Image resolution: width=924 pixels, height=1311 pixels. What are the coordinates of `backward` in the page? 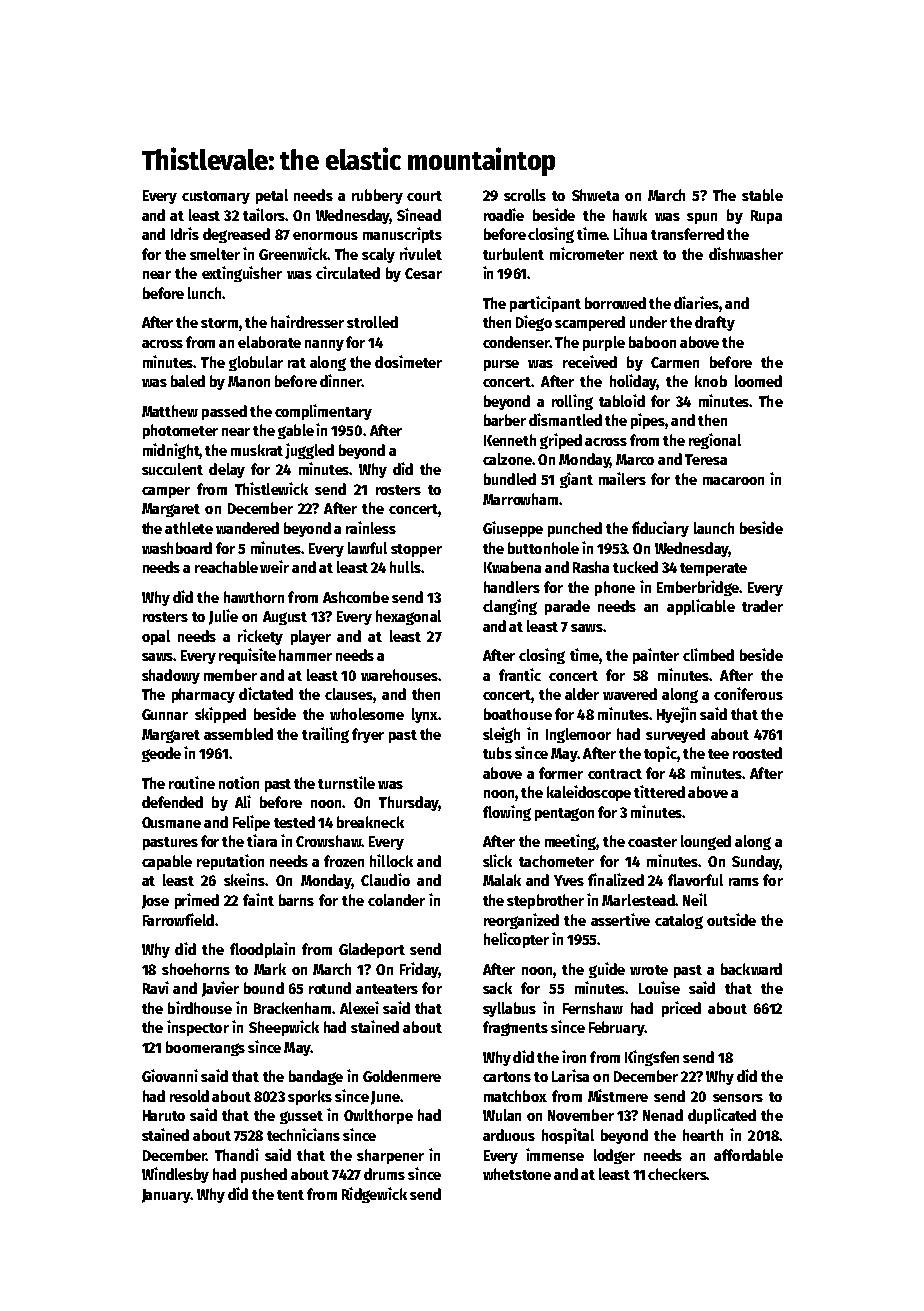 It's located at (751, 969).
